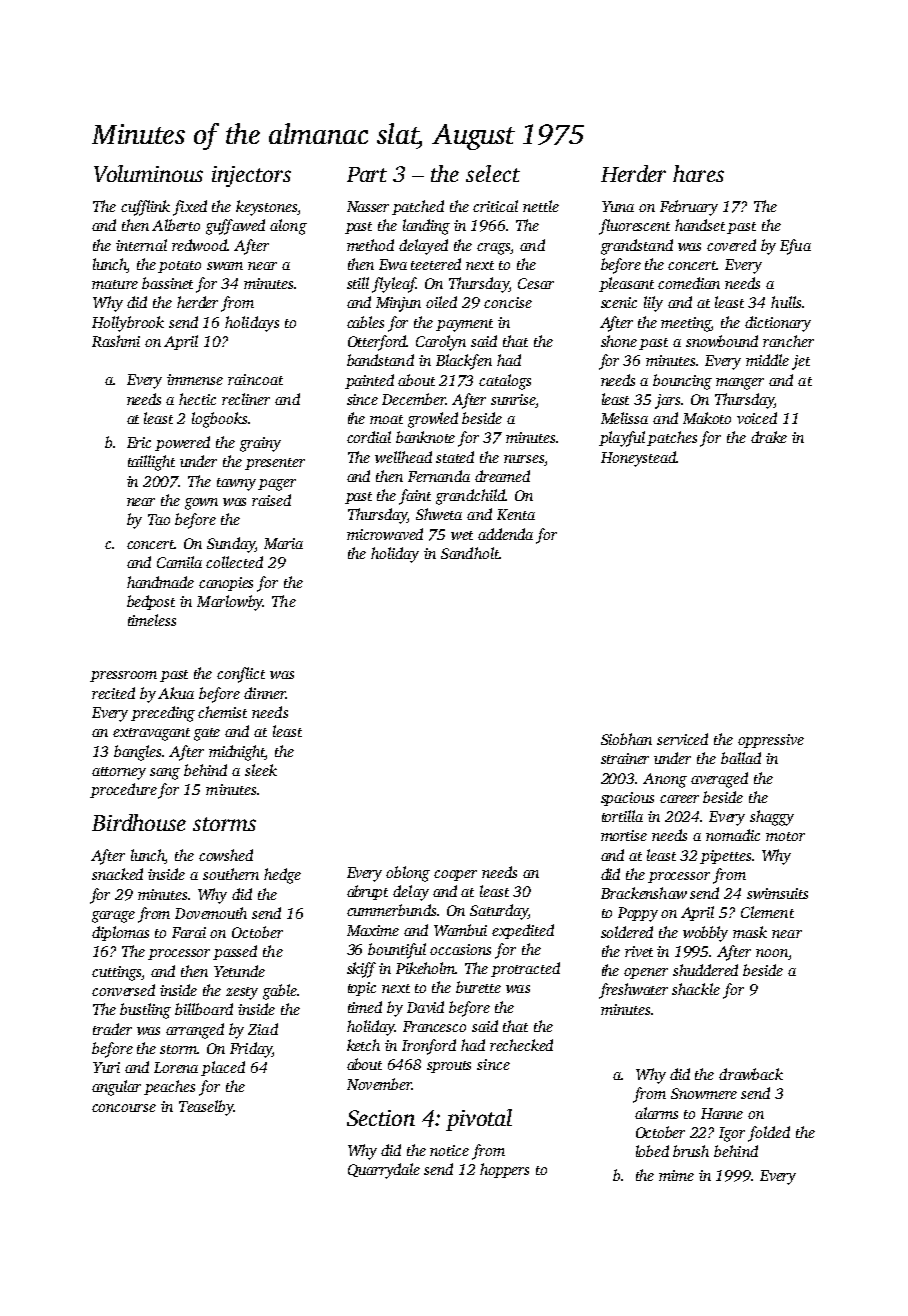 The width and height of the screenshot is (908, 1316). I want to click on select, so click(493, 173).
